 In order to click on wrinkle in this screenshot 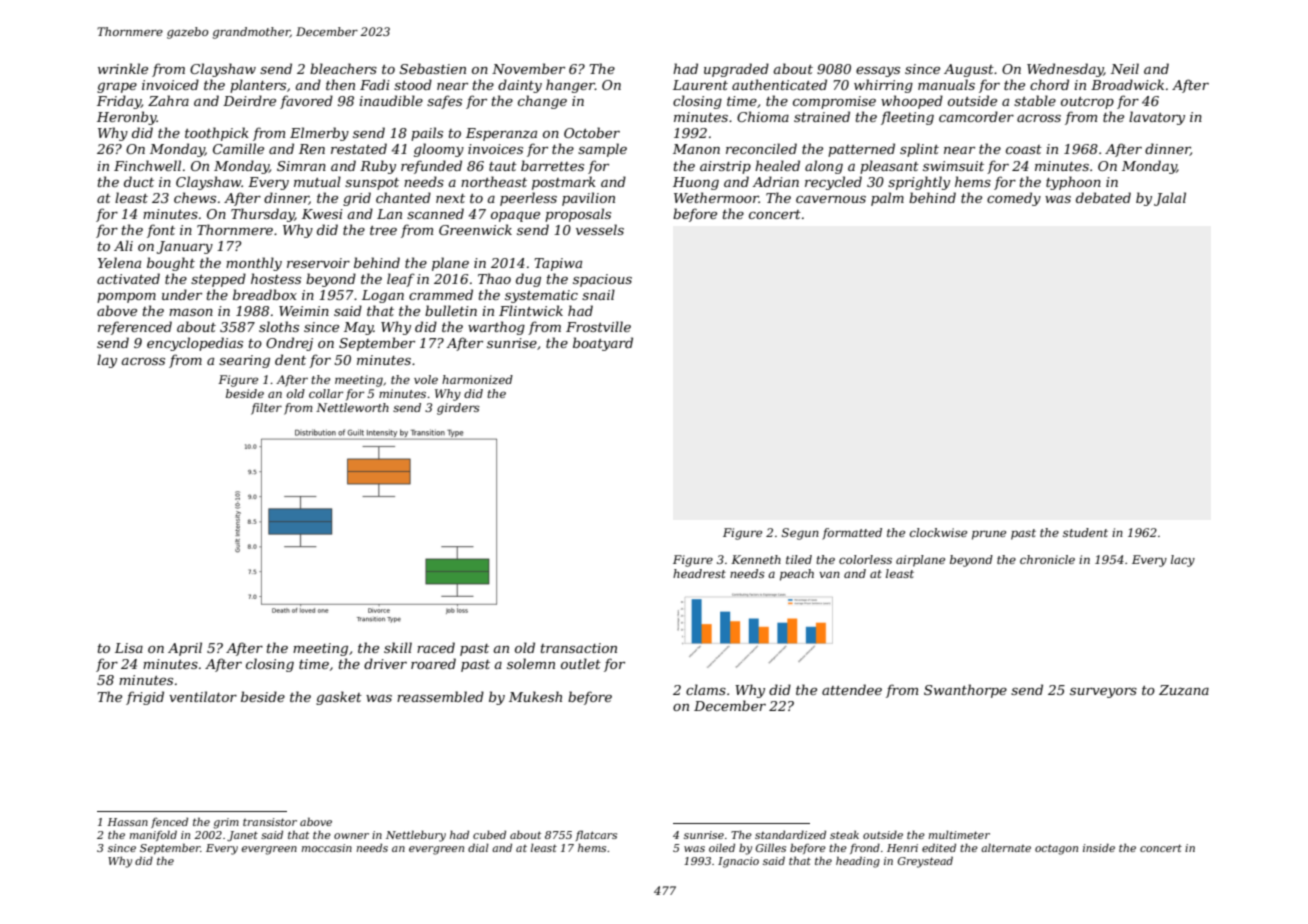, I will do `click(123, 68)`.
